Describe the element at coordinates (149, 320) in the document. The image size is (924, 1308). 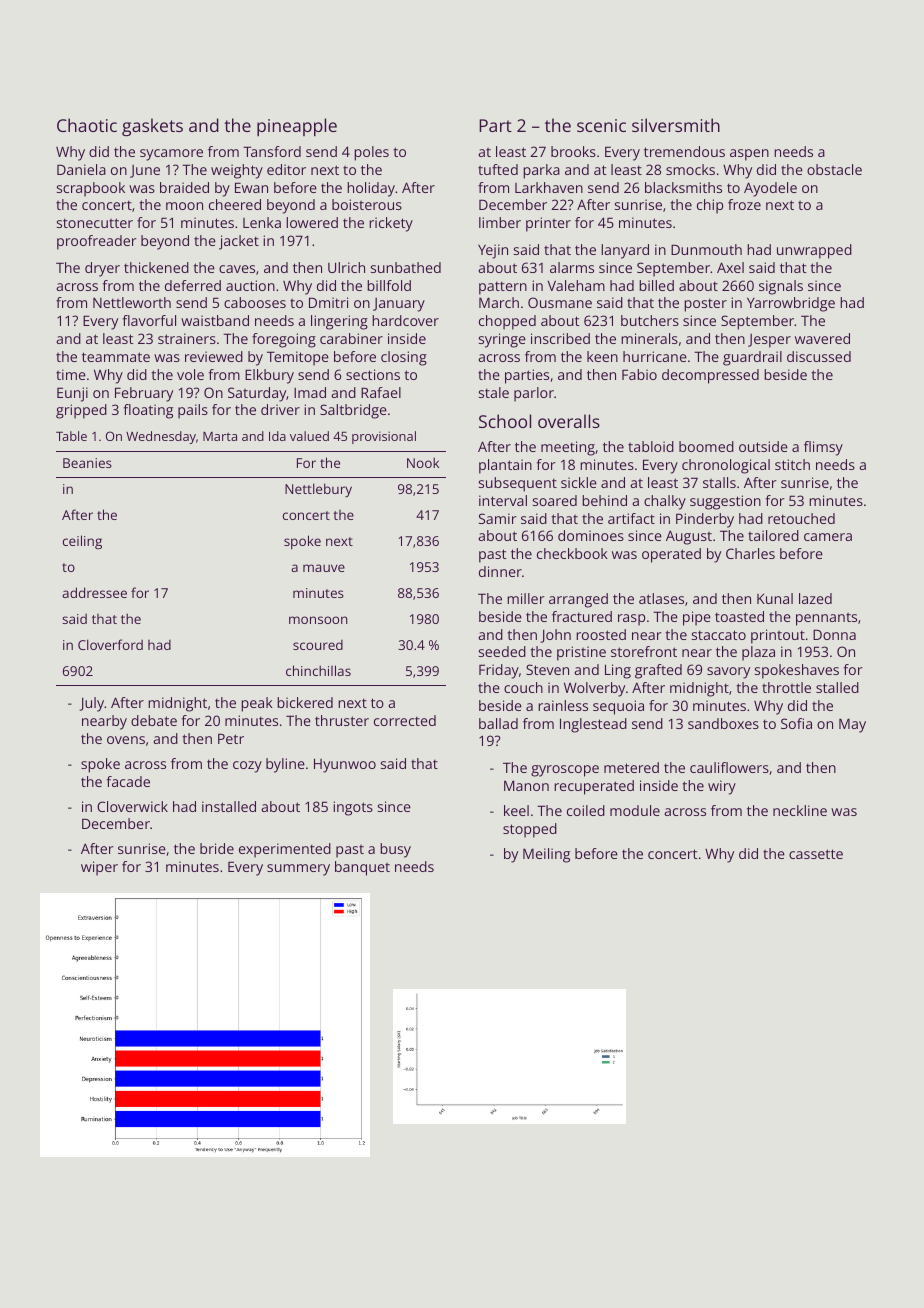
I see `flavorful` at that location.
